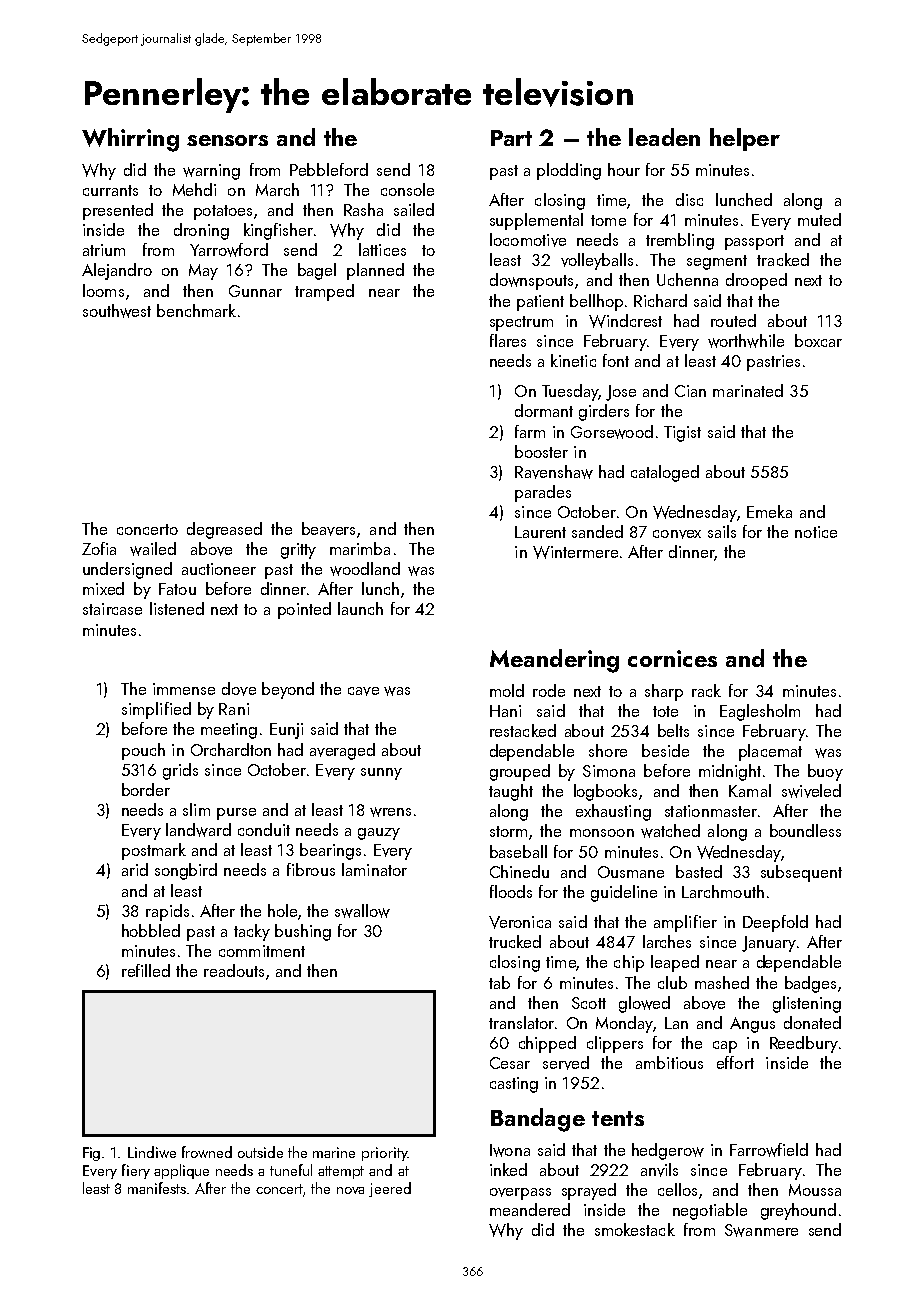  Describe the element at coordinates (157, 1188) in the document. I see `manifests` at that location.
